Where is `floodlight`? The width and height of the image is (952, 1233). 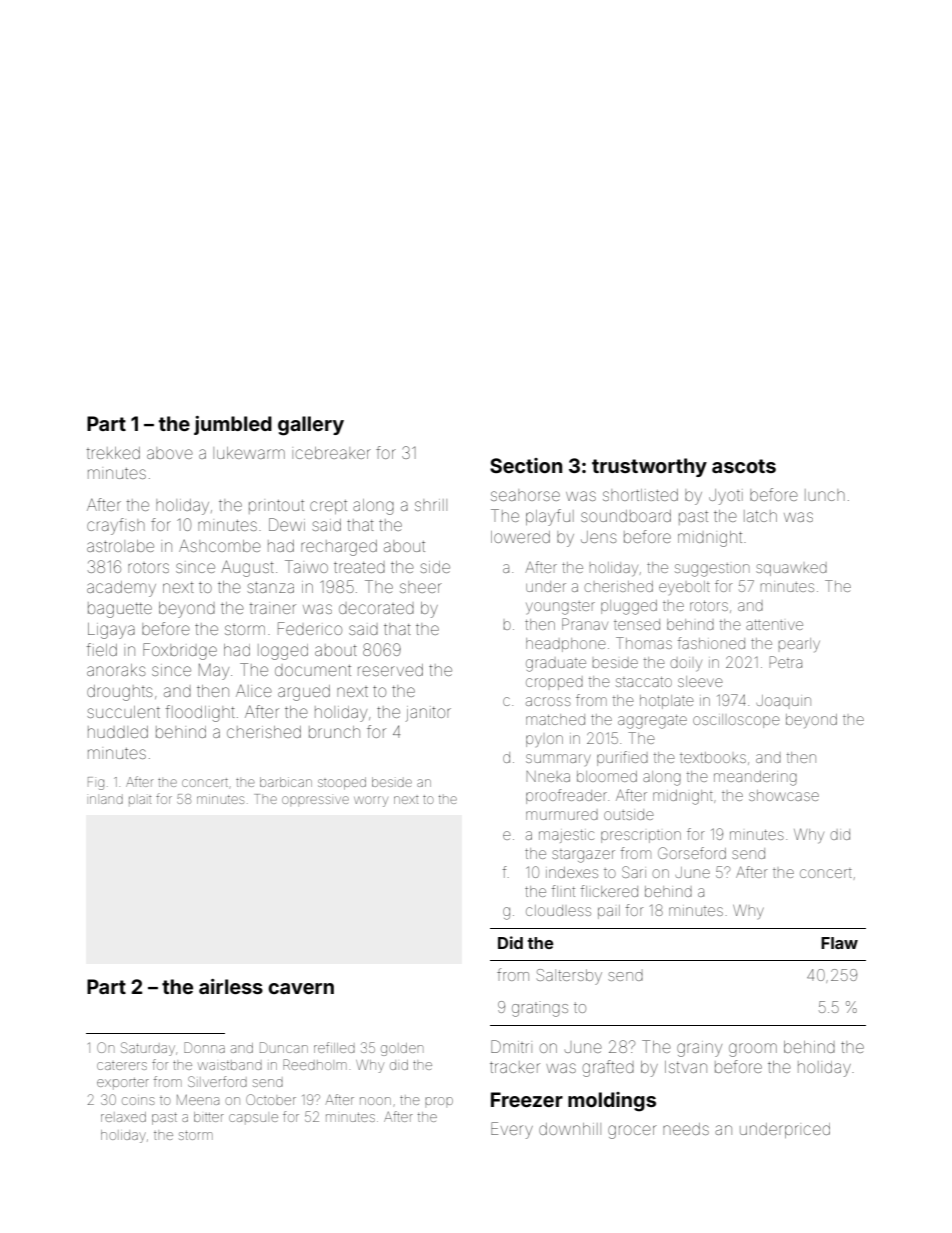
floodlight is located at coordinates (200, 713).
